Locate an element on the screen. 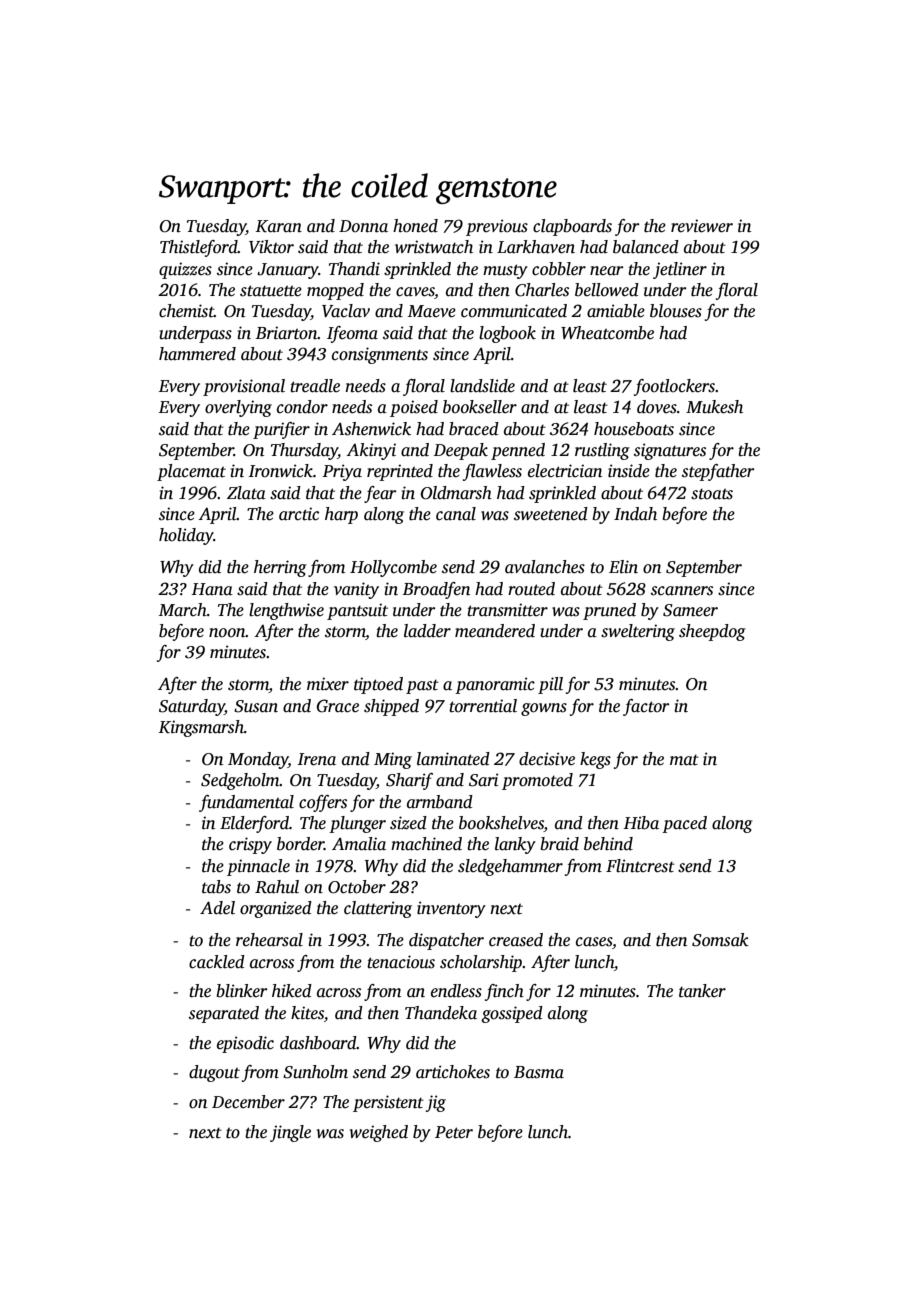 The image size is (924, 1311). jingle is located at coordinates (290, 1133).
